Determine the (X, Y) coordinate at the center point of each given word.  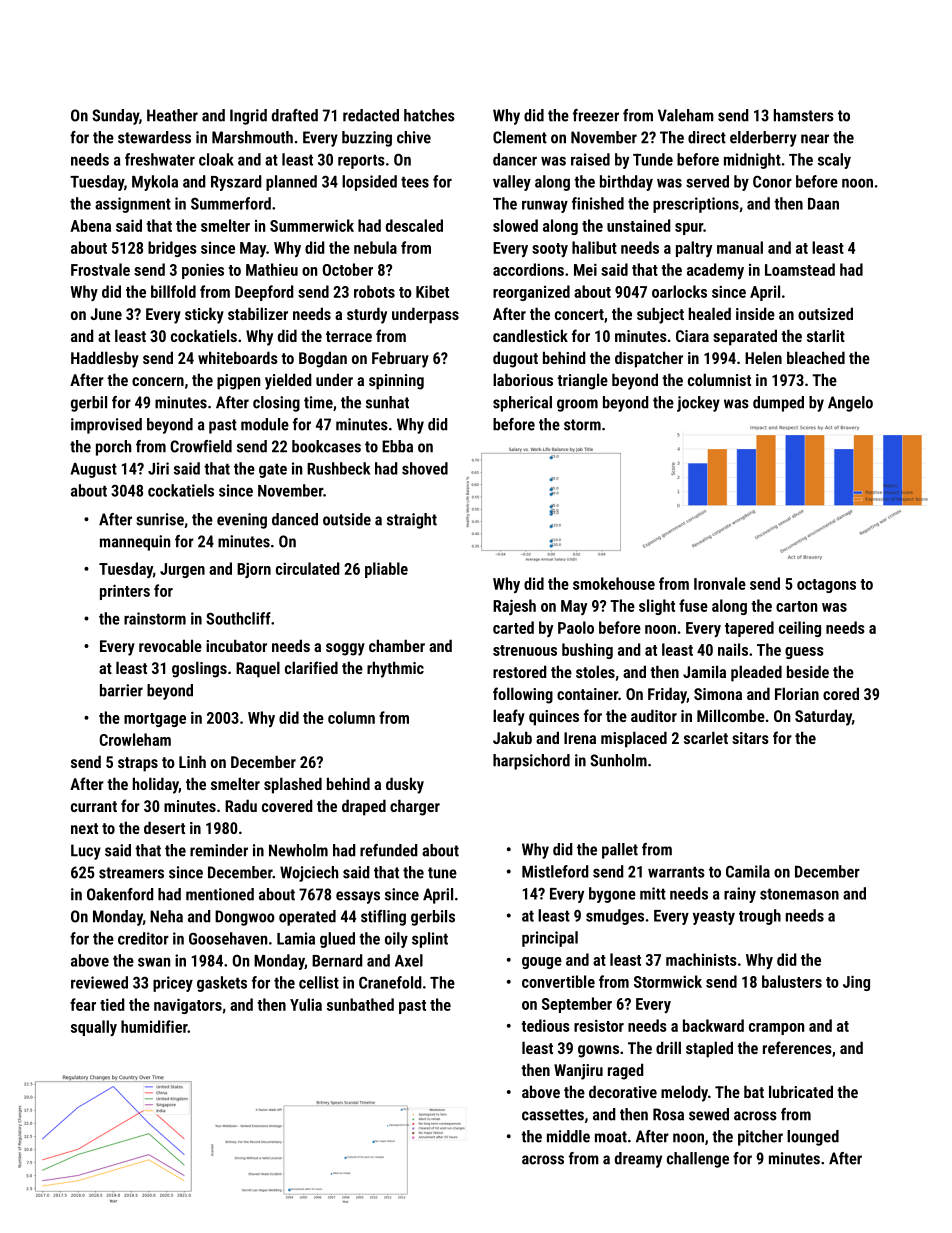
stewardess (154, 137)
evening (242, 521)
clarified (311, 667)
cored (841, 693)
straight (412, 521)
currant (94, 806)
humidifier (154, 1026)
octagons (826, 586)
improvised (106, 426)
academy (715, 271)
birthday (626, 183)
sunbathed (360, 1004)
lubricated (801, 1091)
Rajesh (514, 607)
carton (796, 606)
